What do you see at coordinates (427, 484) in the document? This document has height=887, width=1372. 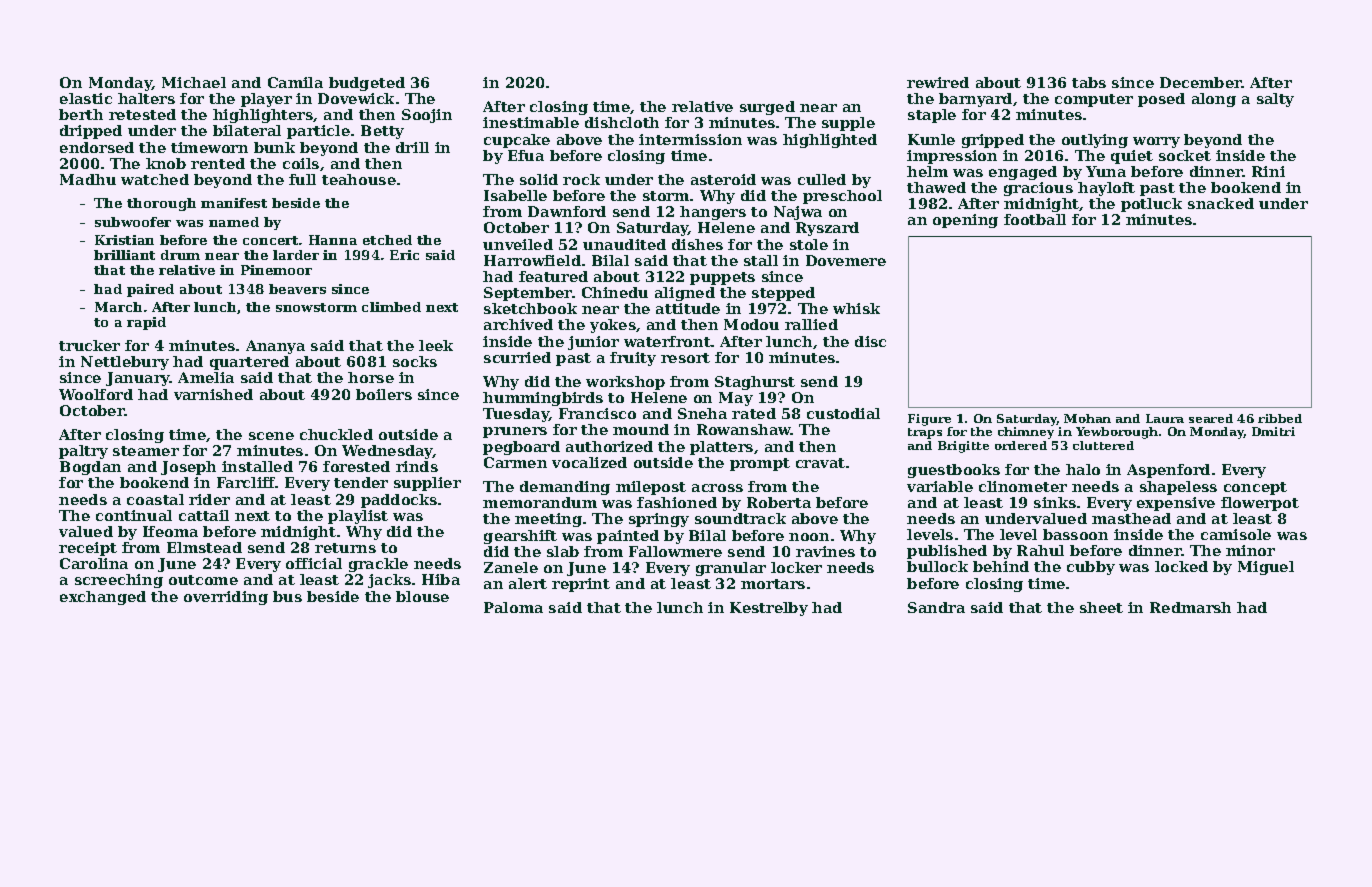 I see `supplier` at bounding box center [427, 484].
